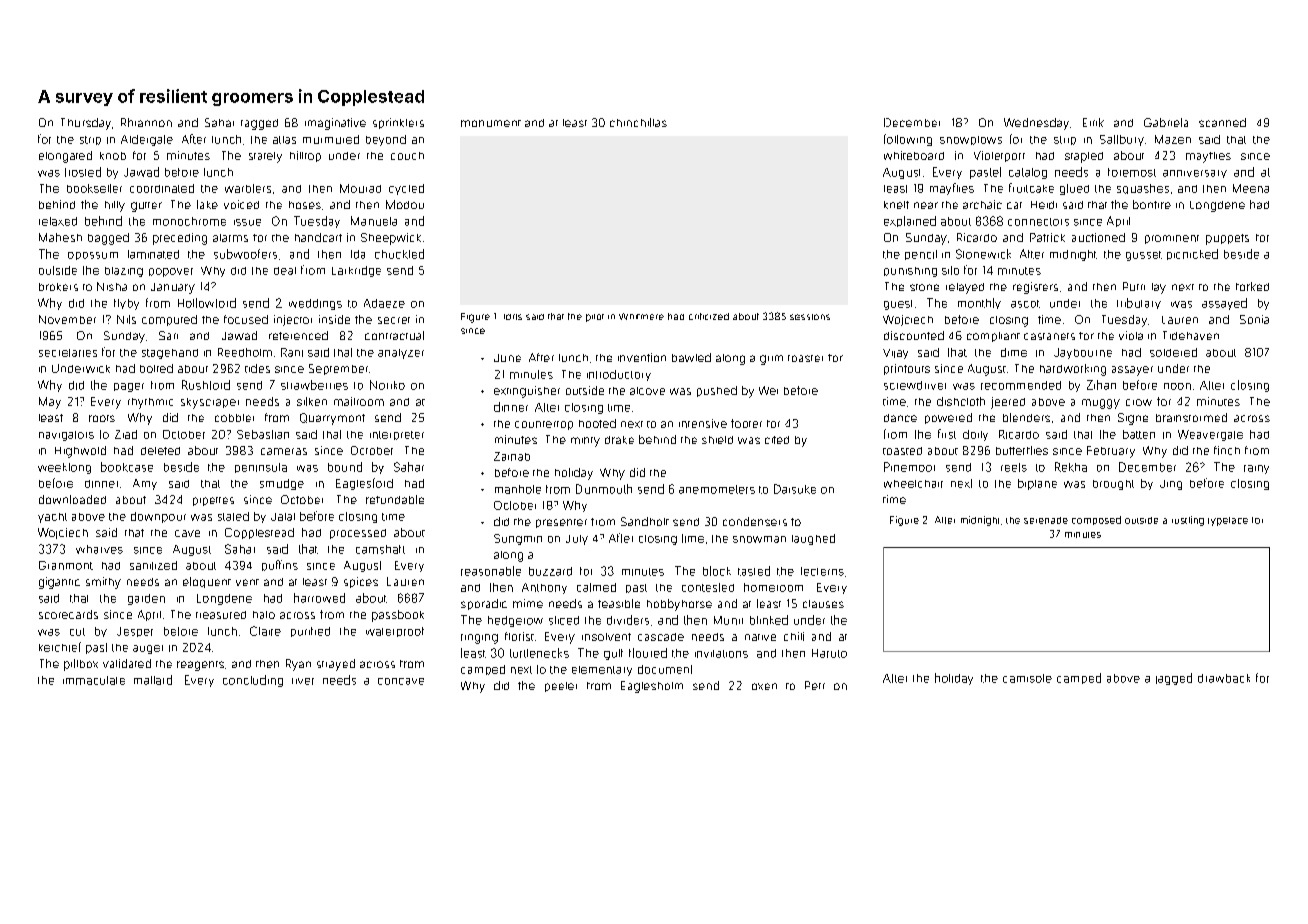 The height and width of the screenshot is (924, 1308). I want to click on frosted, so click(83, 172).
